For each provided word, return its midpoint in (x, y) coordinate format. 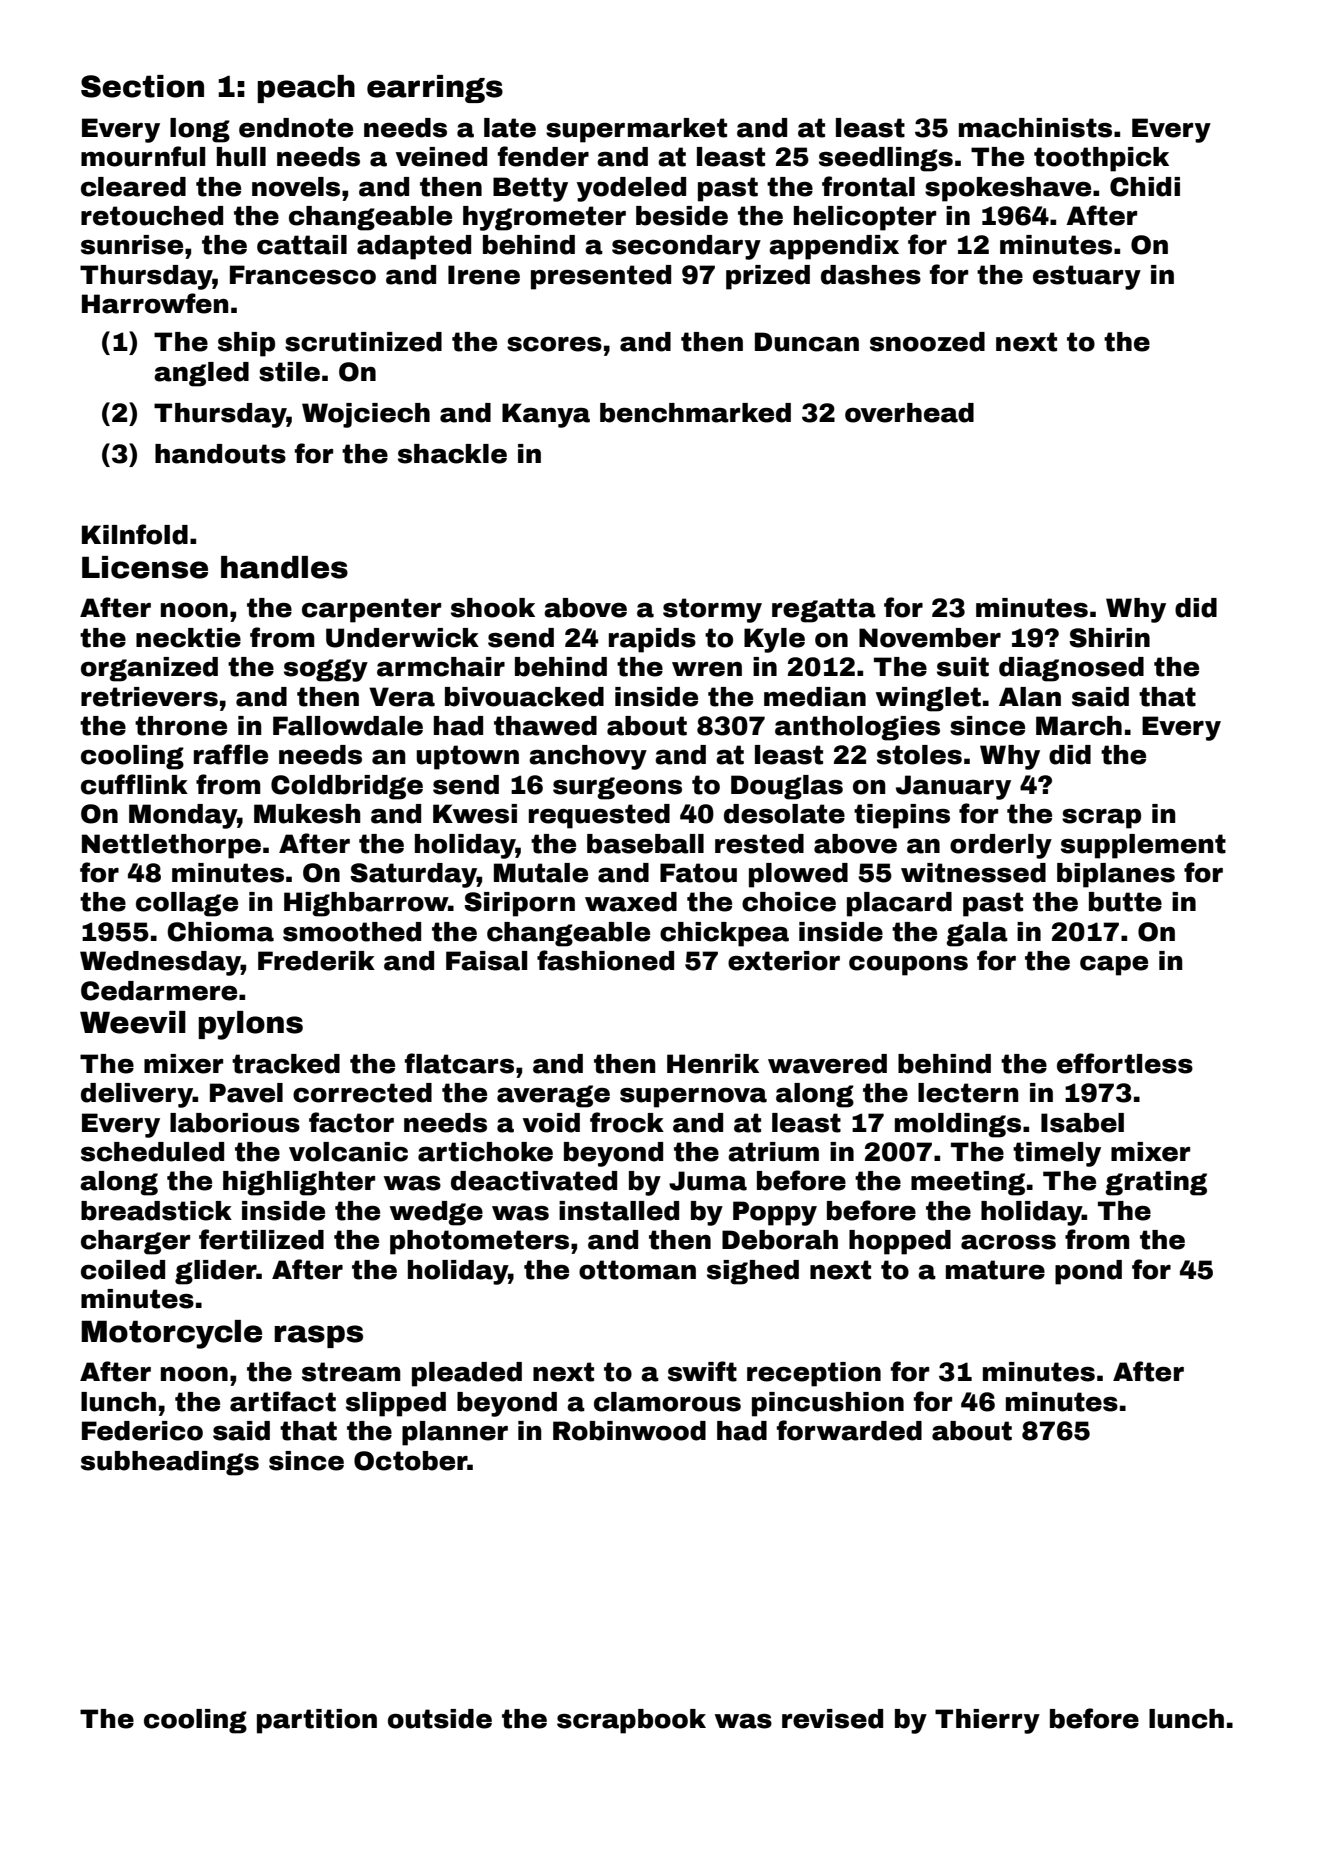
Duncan (807, 342)
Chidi (1145, 187)
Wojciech (366, 415)
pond (1088, 1272)
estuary (1087, 277)
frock (627, 1122)
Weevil (133, 1022)
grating (1156, 1183)
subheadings (170, 1463)
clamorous (667, 1402)
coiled (123, 1270)
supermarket (636, 130)
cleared (133, 187)
